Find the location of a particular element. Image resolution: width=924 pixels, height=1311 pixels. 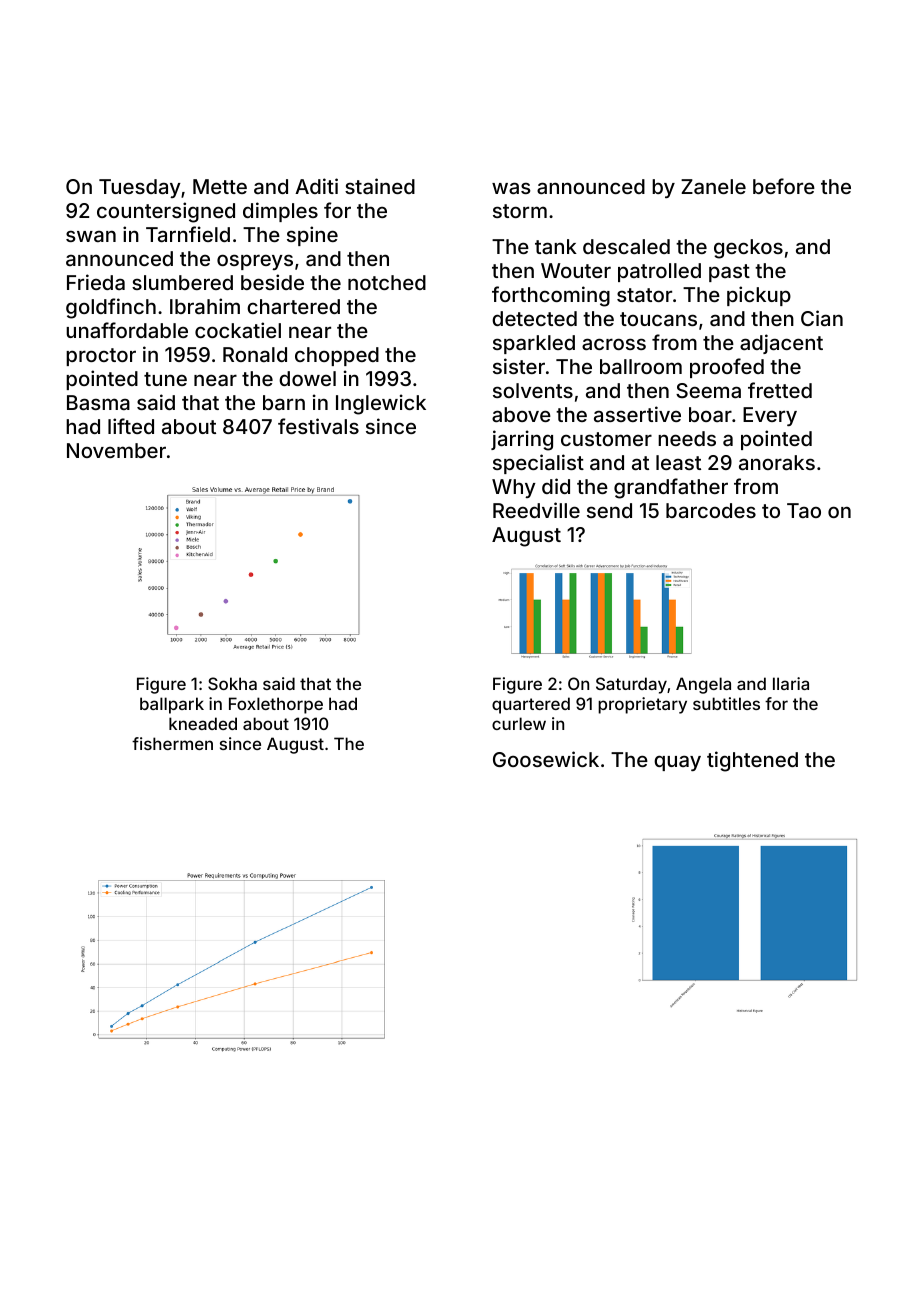

fishermen is located at coordinates (172, 743).
